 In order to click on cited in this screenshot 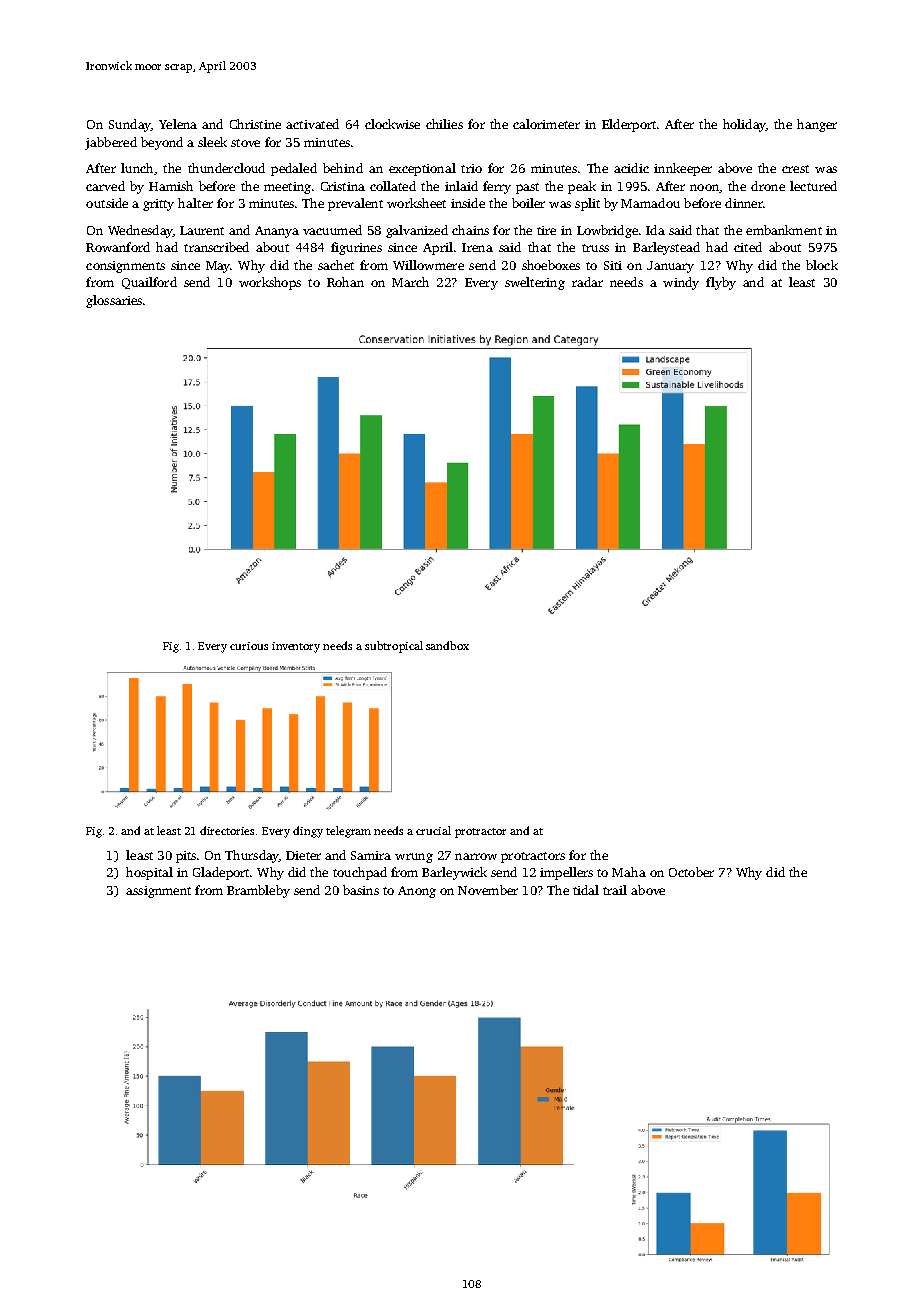, I will do `click(748, 247)`.
